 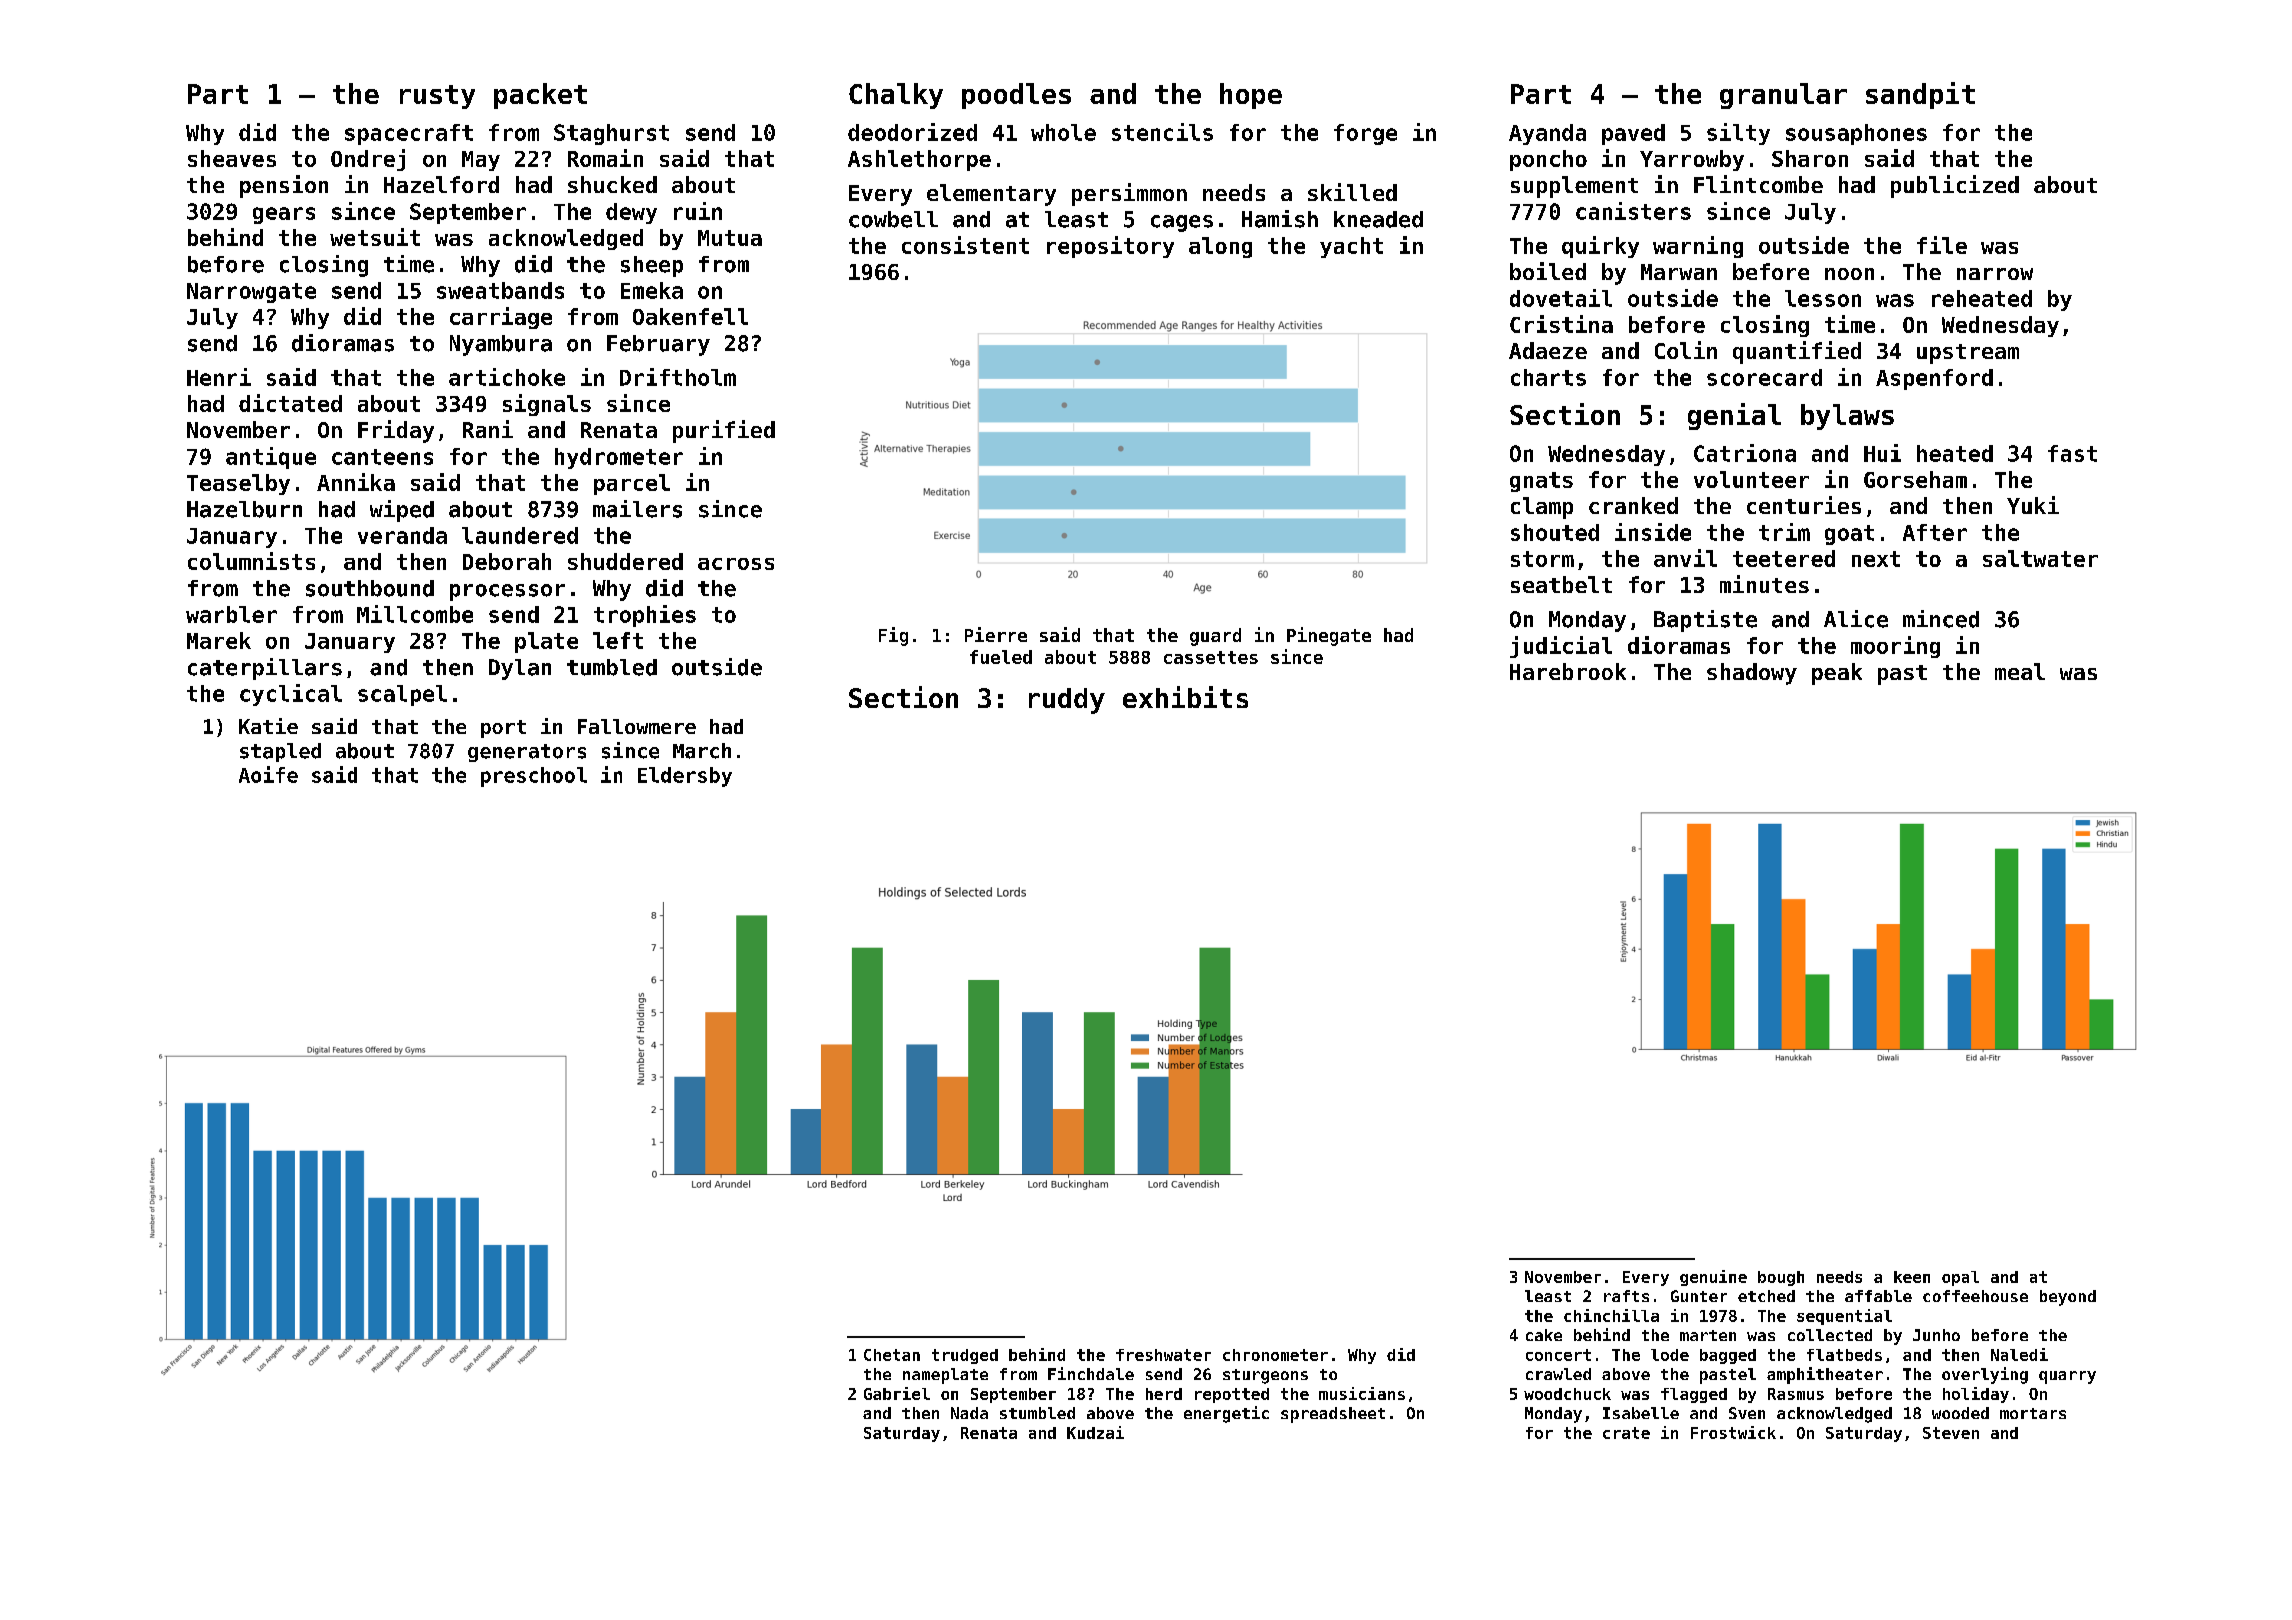 I want to click on file, so click(x=1942, y=245).
